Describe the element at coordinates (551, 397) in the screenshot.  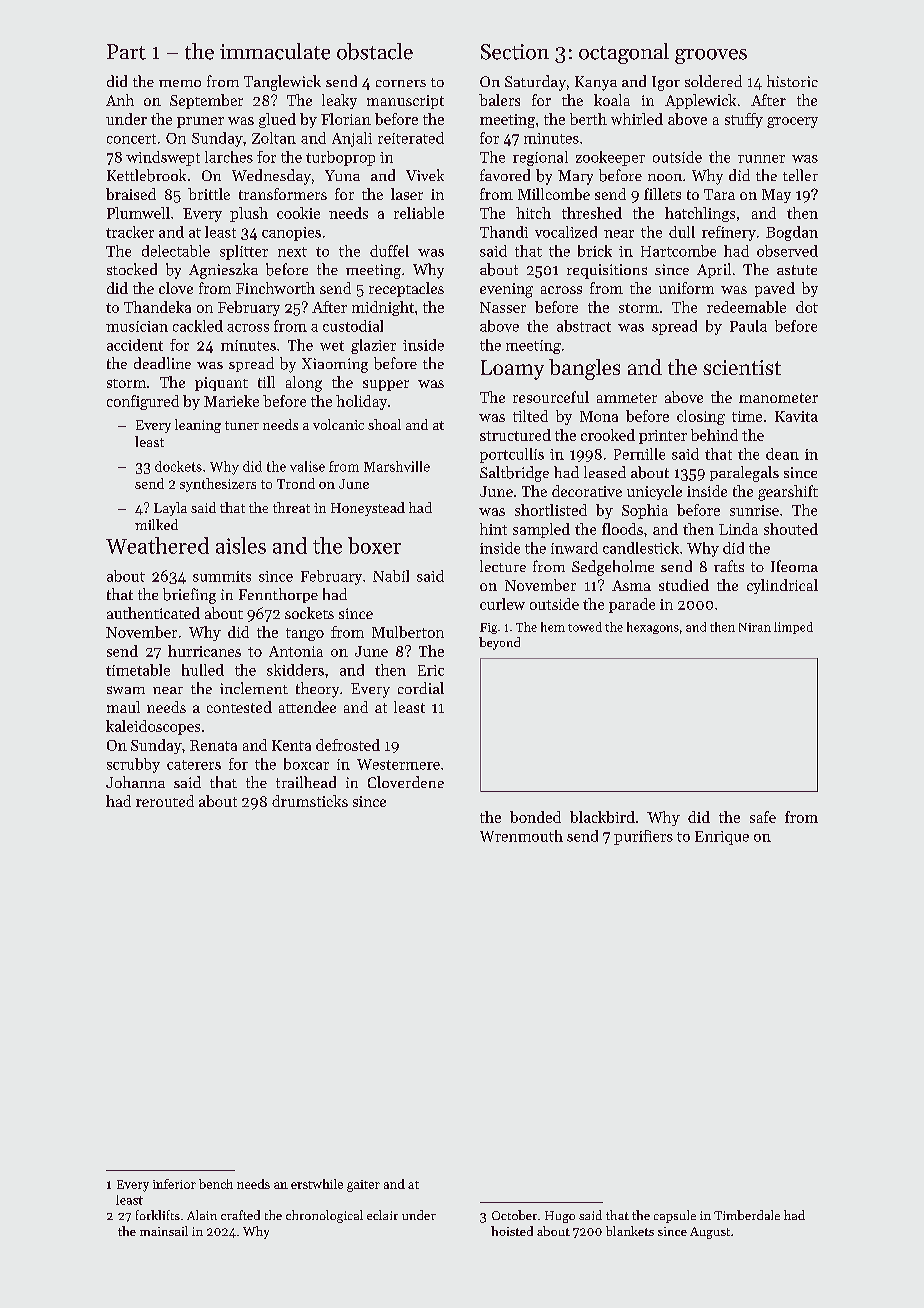
I see `resourceful` at that location.
